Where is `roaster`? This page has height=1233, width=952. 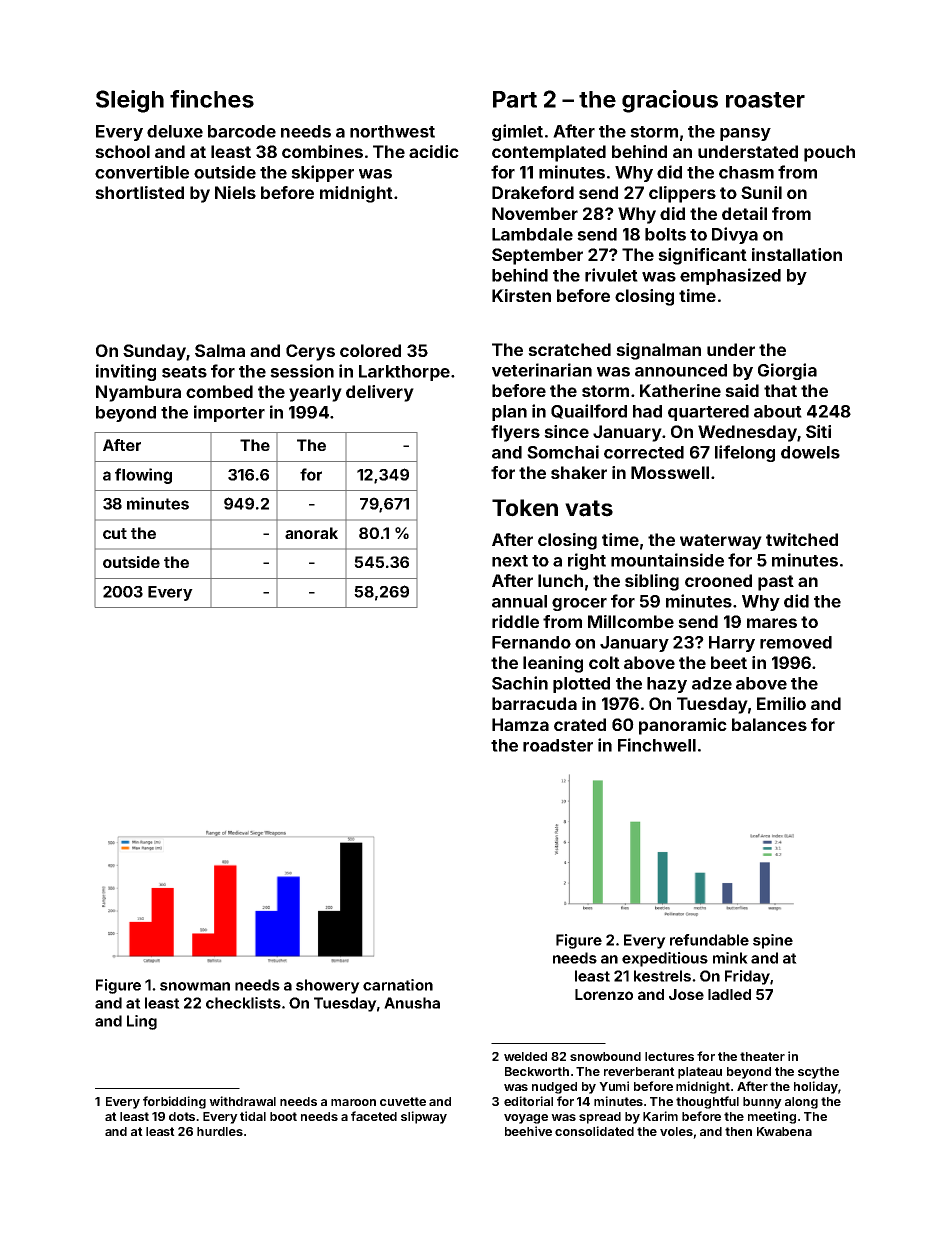
roaster is located at coordinates (765, 100).
